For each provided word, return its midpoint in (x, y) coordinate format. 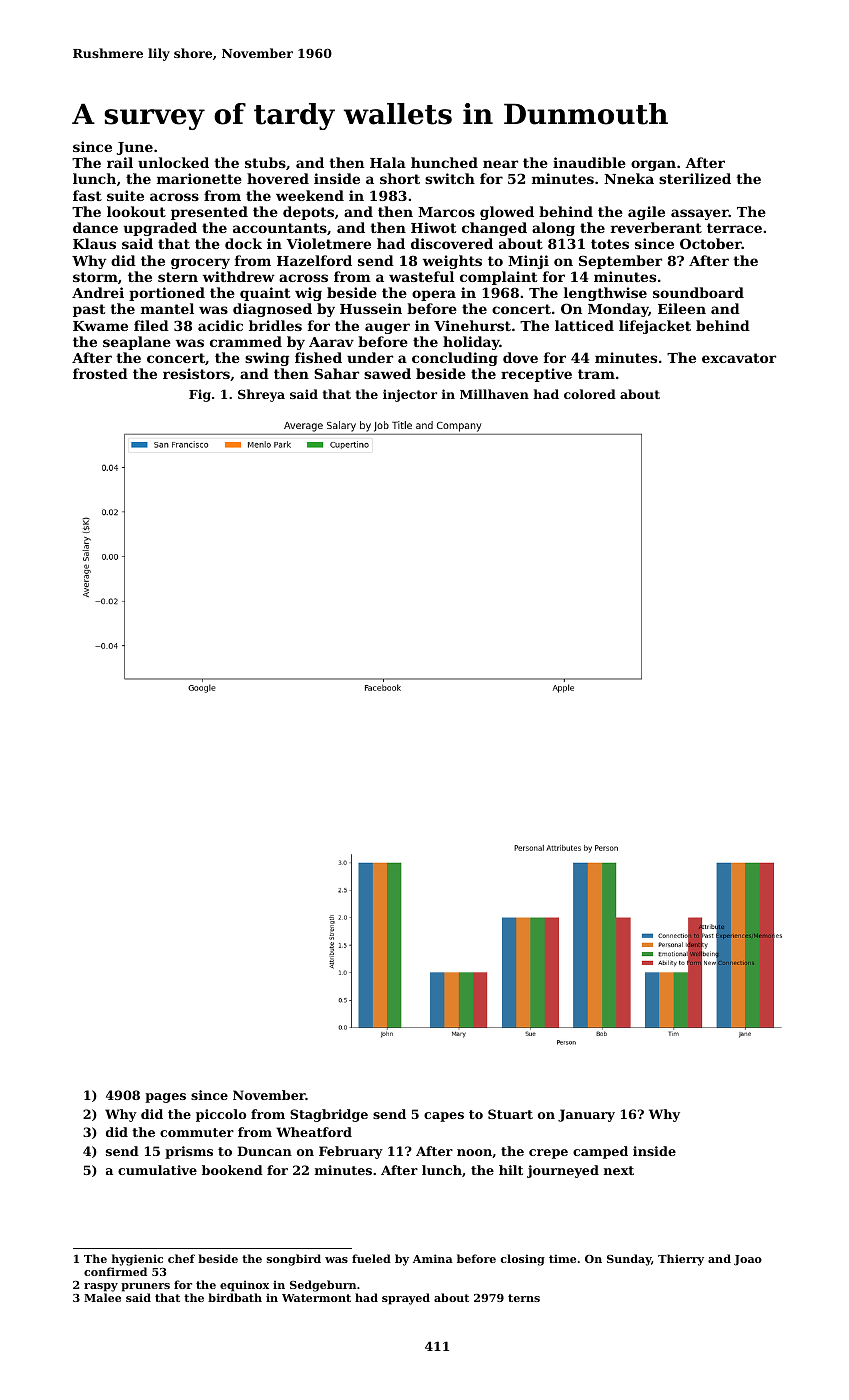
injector (410, 395)
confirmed (115, 1271)
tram (596, 374)
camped (600, 1152)
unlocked (173, 162)
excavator (739, 358)
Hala (388, 162)
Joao (748, 1260)
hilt (511, 1170)
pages (165, 1098)
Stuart (510, 1114)
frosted (100, 373)
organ (653, 165)
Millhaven (494, 394)
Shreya (261, 395)
